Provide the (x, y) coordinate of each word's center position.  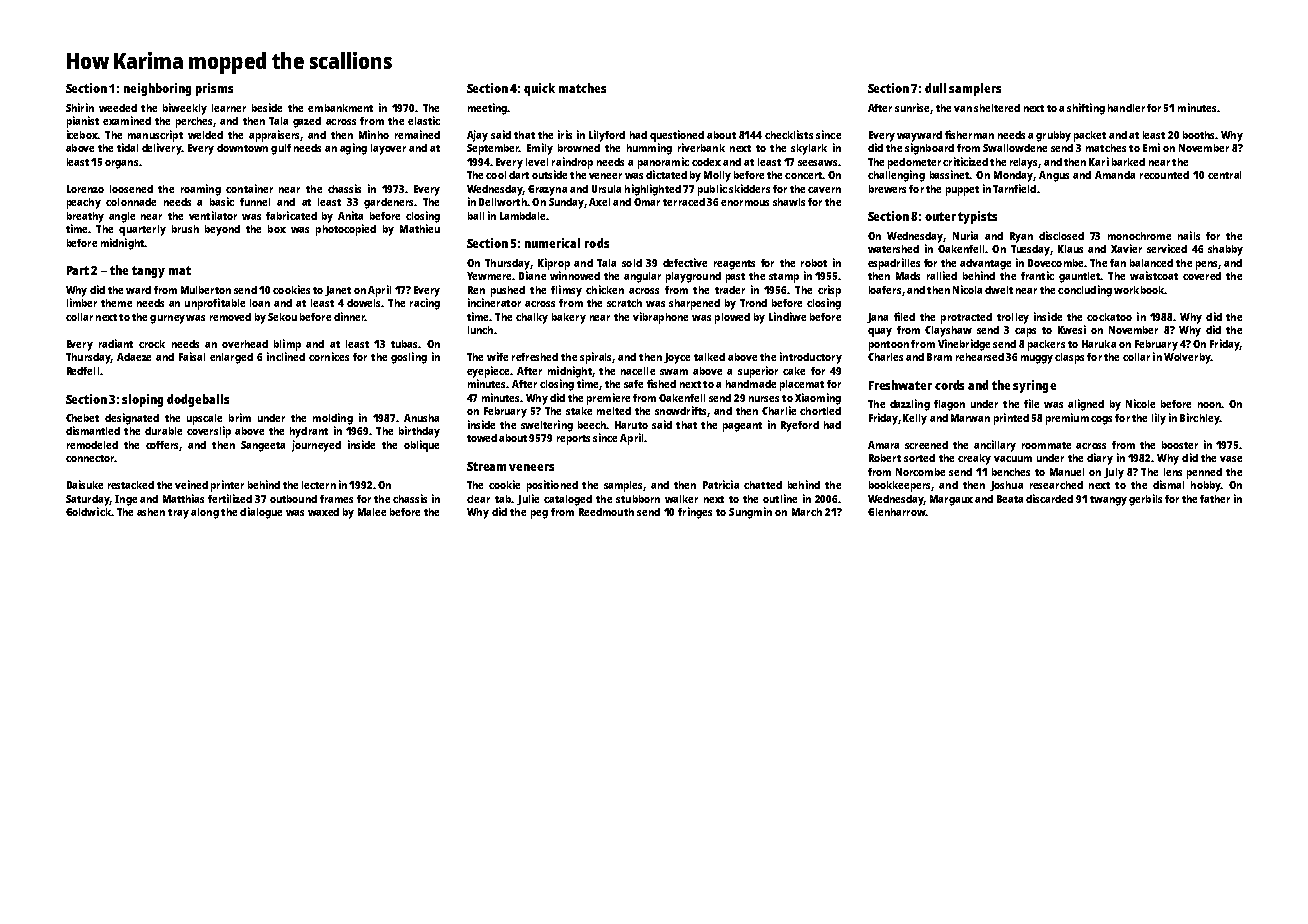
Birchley (1199, 419)
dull (935, 88)
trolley (1013, 318)
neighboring (157, 89)
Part (78, 270)
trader (730, 290)
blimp (287, 345)
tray (178, 514)
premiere (608, 399)
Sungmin (750, 513)
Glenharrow (896, 512)
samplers (975, 89)
